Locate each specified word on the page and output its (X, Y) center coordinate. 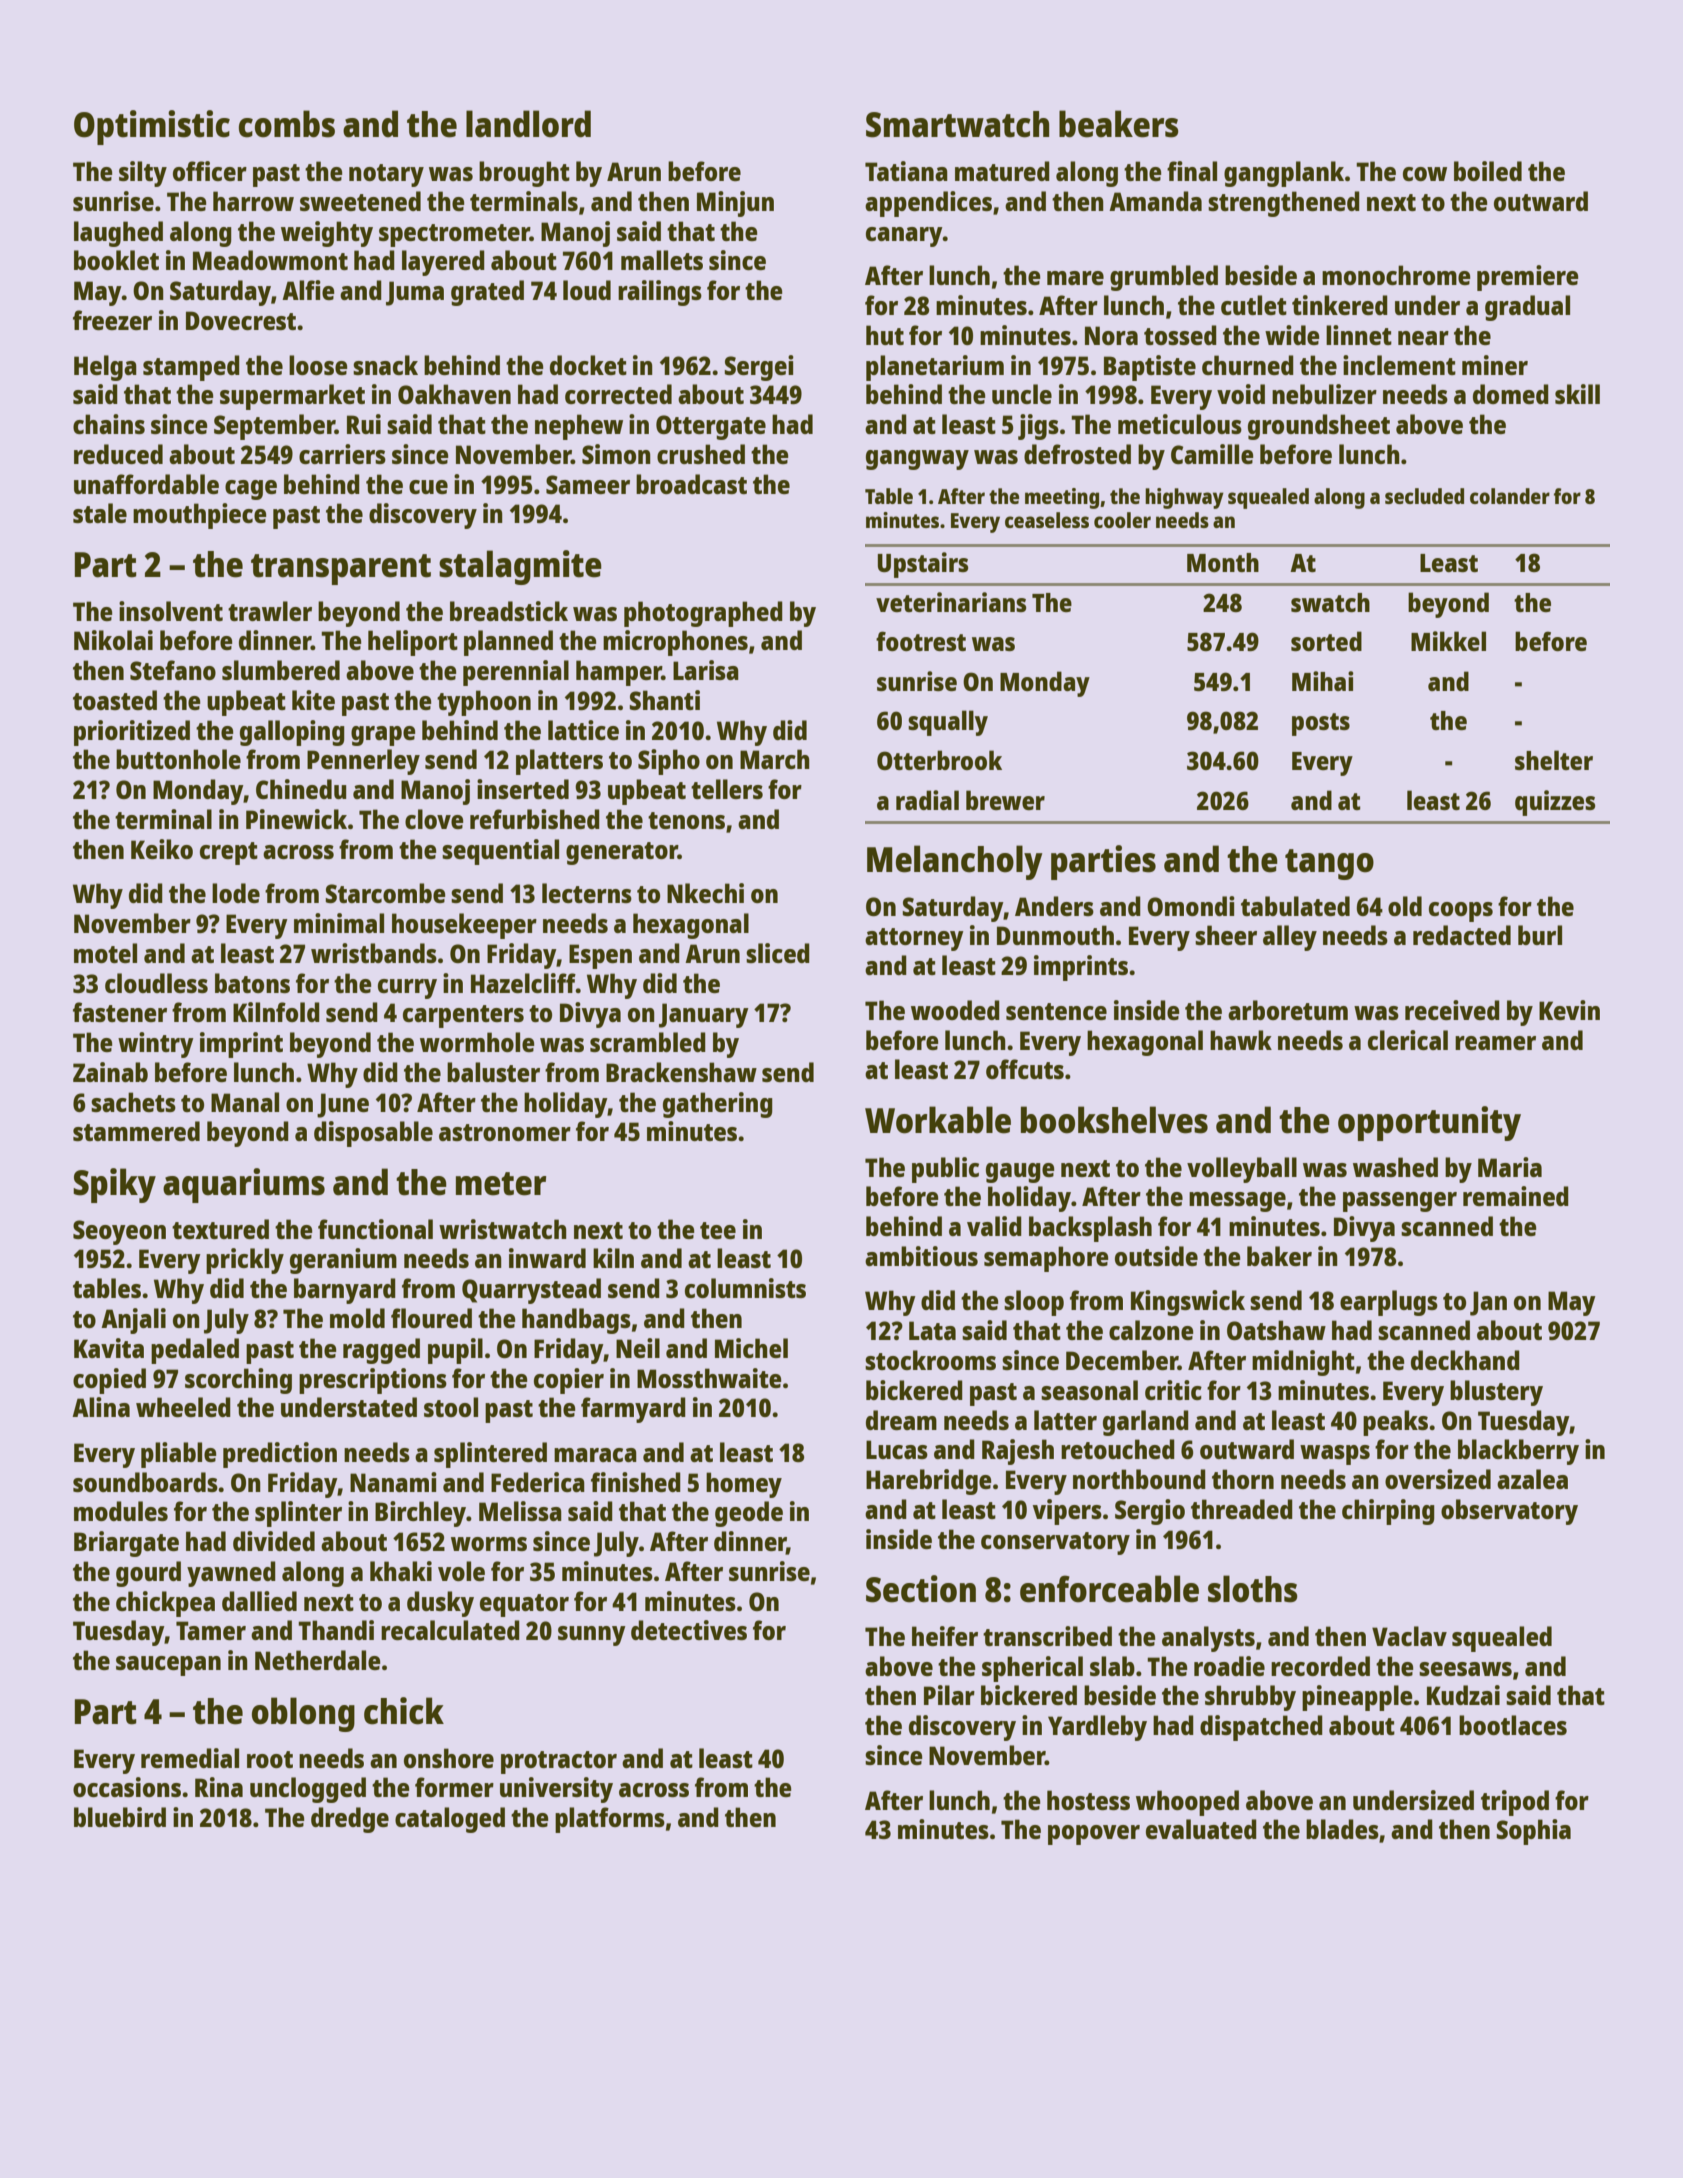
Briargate (126, 1544)
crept (229, 853)
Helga (105, 368)
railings (660, 293)
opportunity (1429, 1123)
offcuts (1025, 1069)
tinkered (1340, 305)
